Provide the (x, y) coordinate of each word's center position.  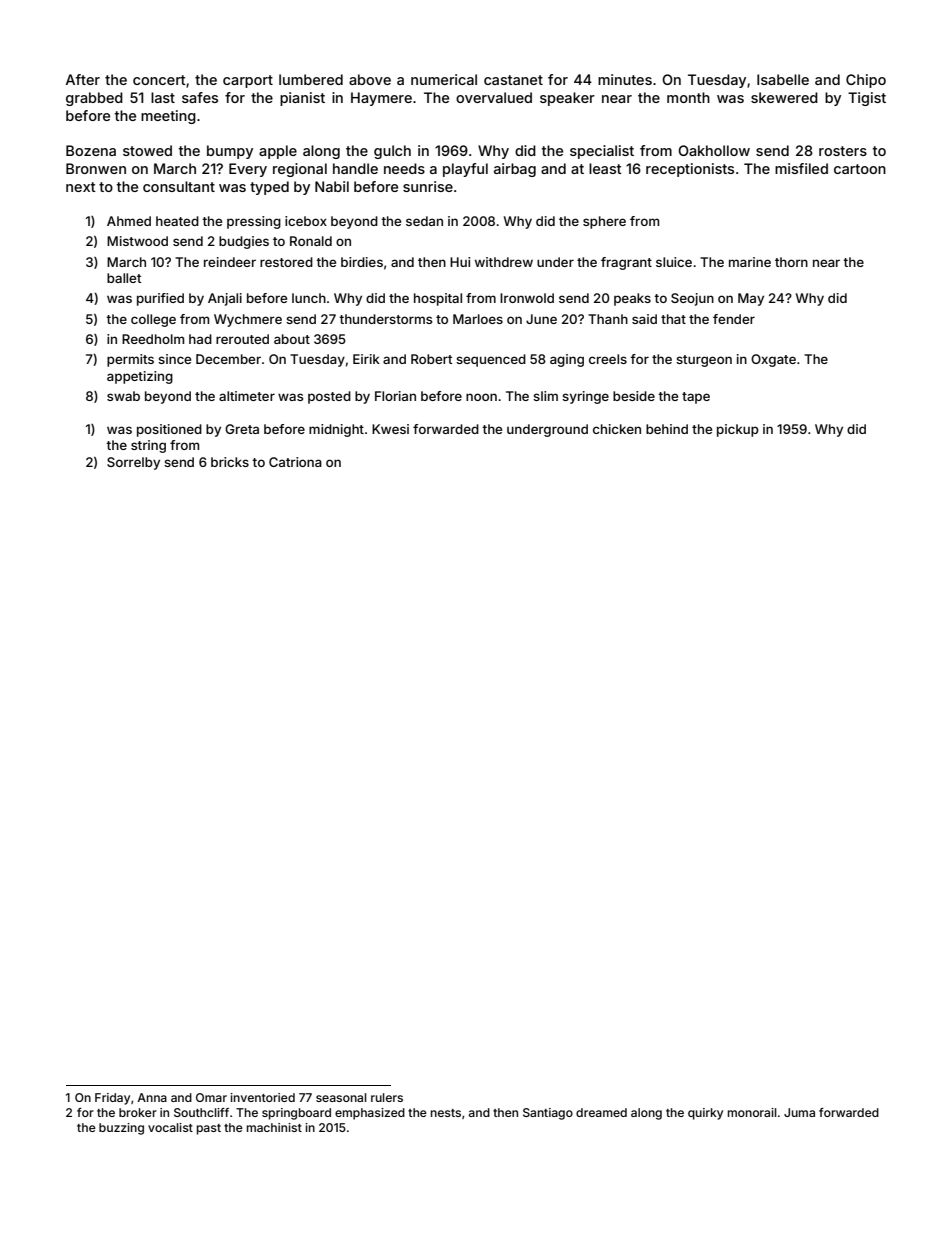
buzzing (121, 1129)
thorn (791, 262)
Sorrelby (133, 463)
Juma (799, 1112)
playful (465, 170)
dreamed (601, 1112)
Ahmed (129, 221)
